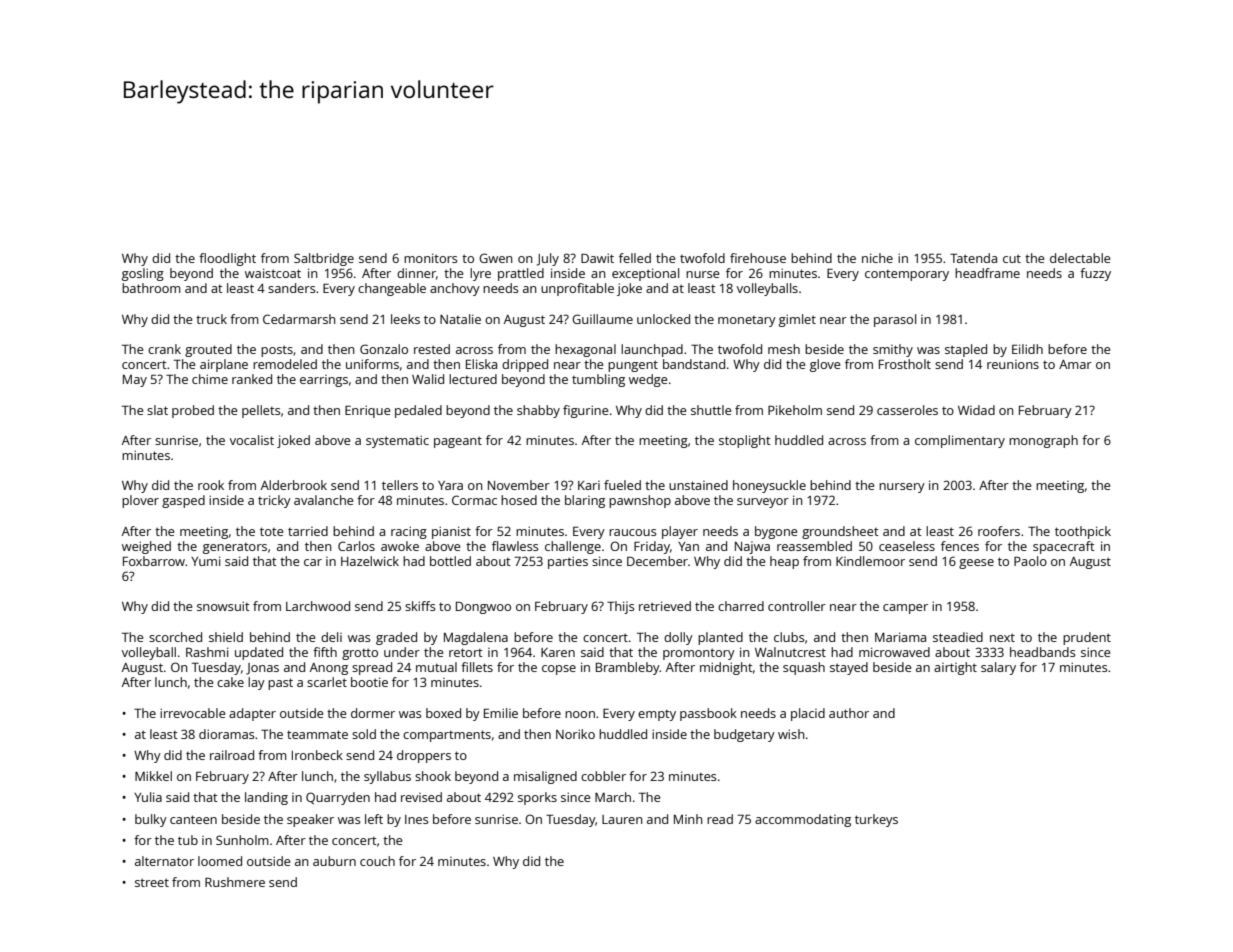 The height and width of the screenshot is (952, 1233). What do you see at coordinates (907, 275) in the screenshot?
I see `contemporary` at bounding box center [907, 275].
